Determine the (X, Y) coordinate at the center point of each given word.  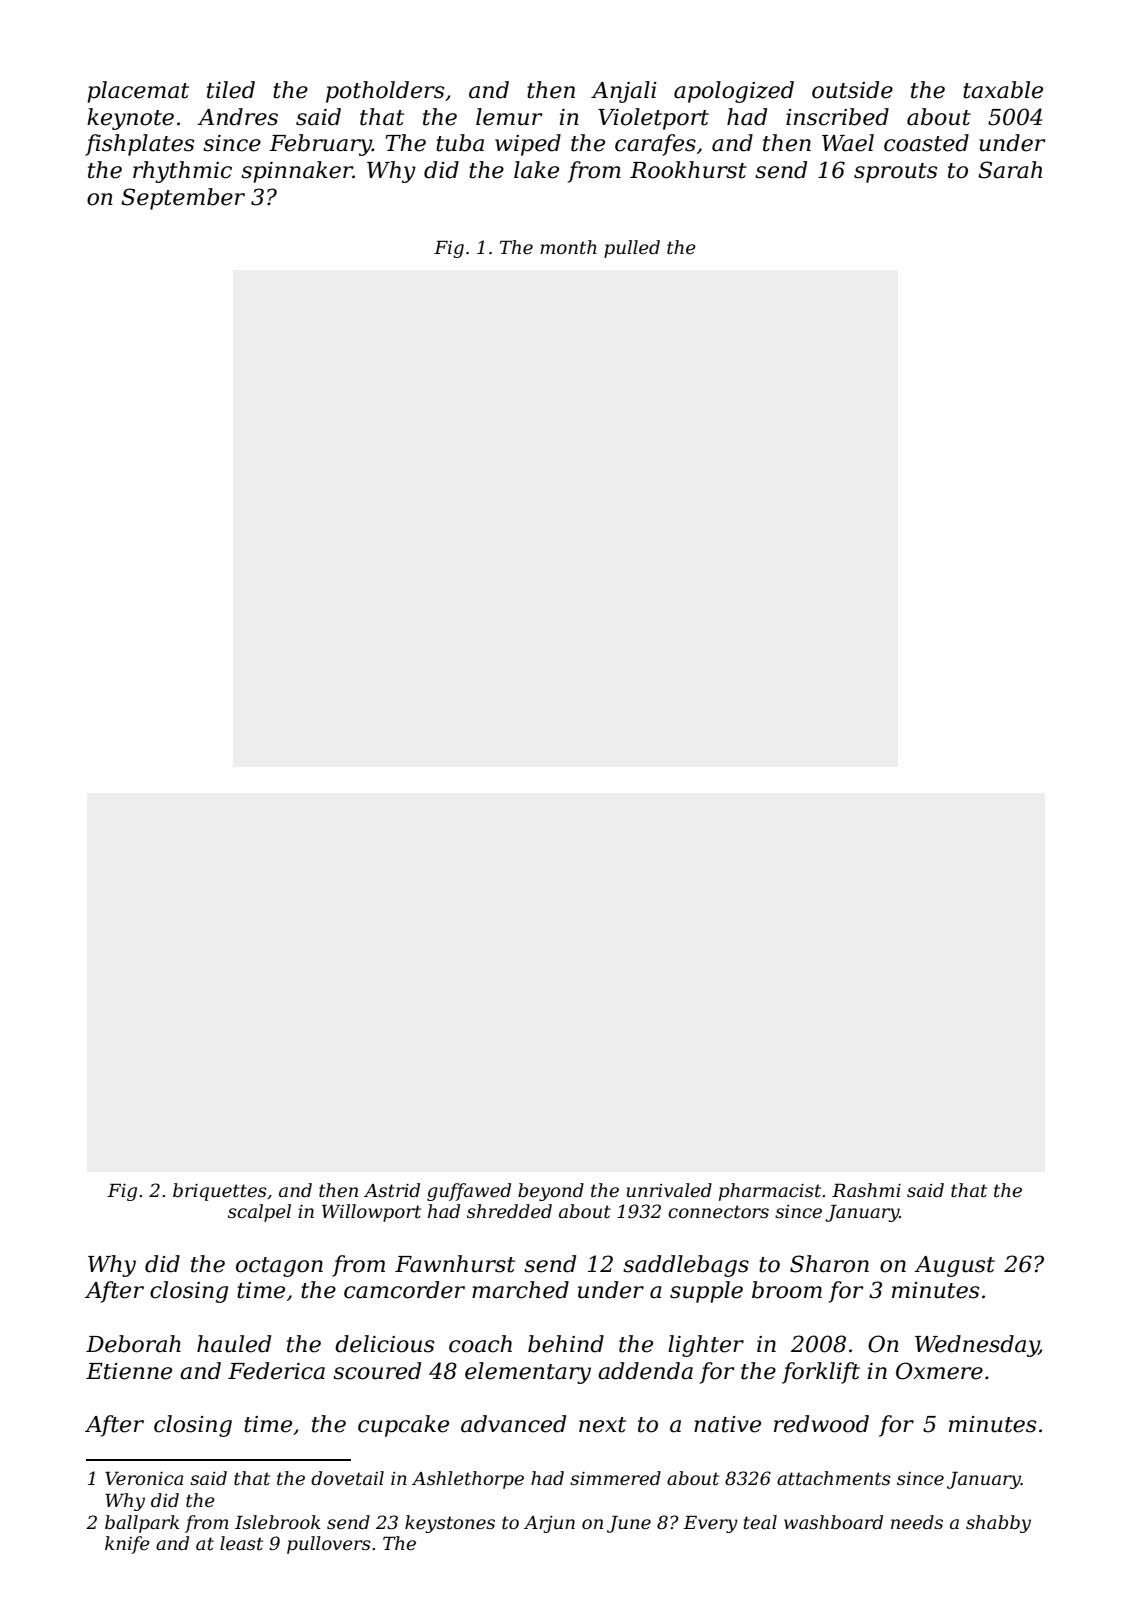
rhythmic (182, 172)
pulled (632, 249)
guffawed (469, 1192)
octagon (279, 1267)
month (568, 247)
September (183, 199)
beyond (551, 1192)
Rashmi (866, 1190)
